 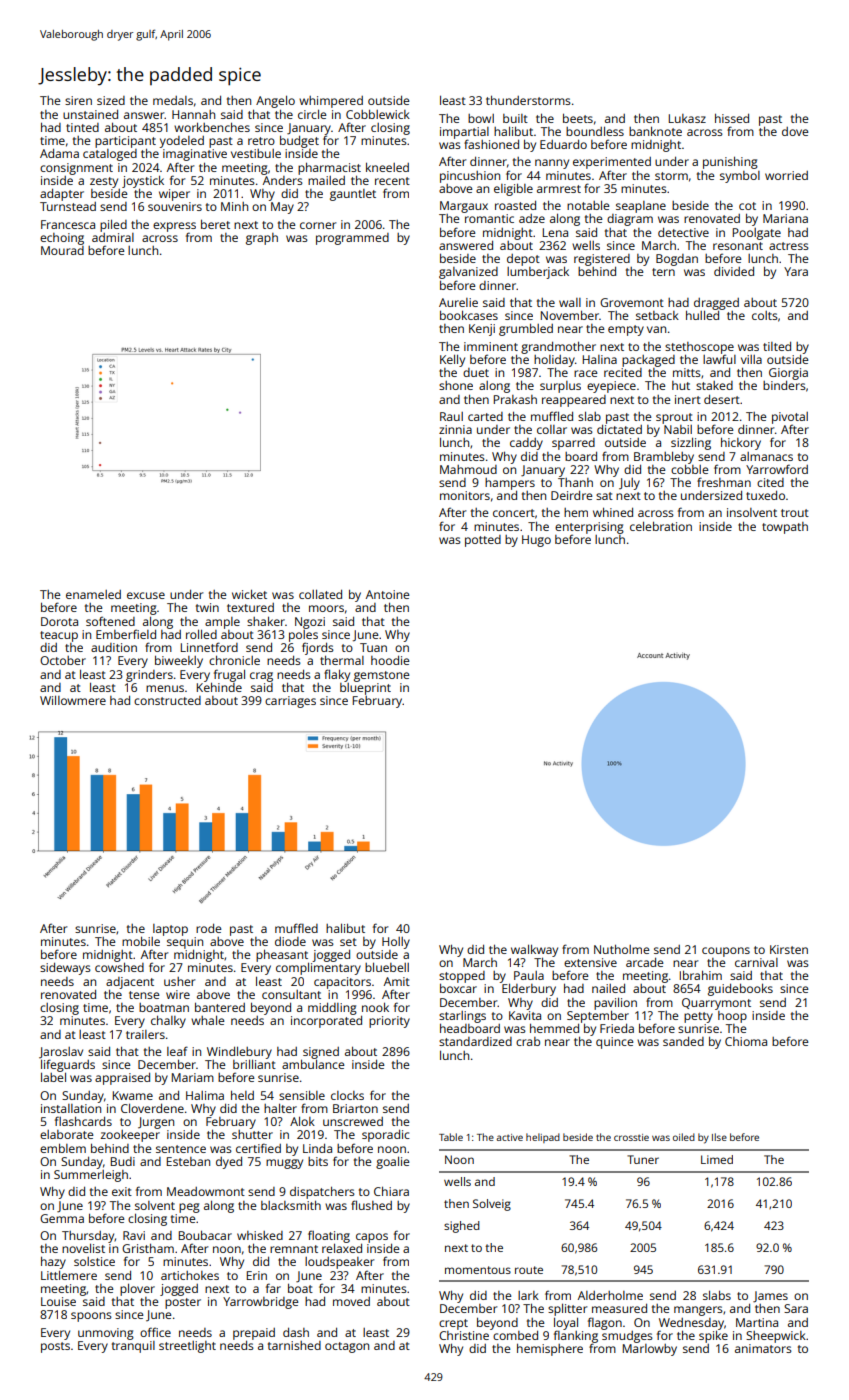 I want to click on Limed, so click(x=717, y=1159).
